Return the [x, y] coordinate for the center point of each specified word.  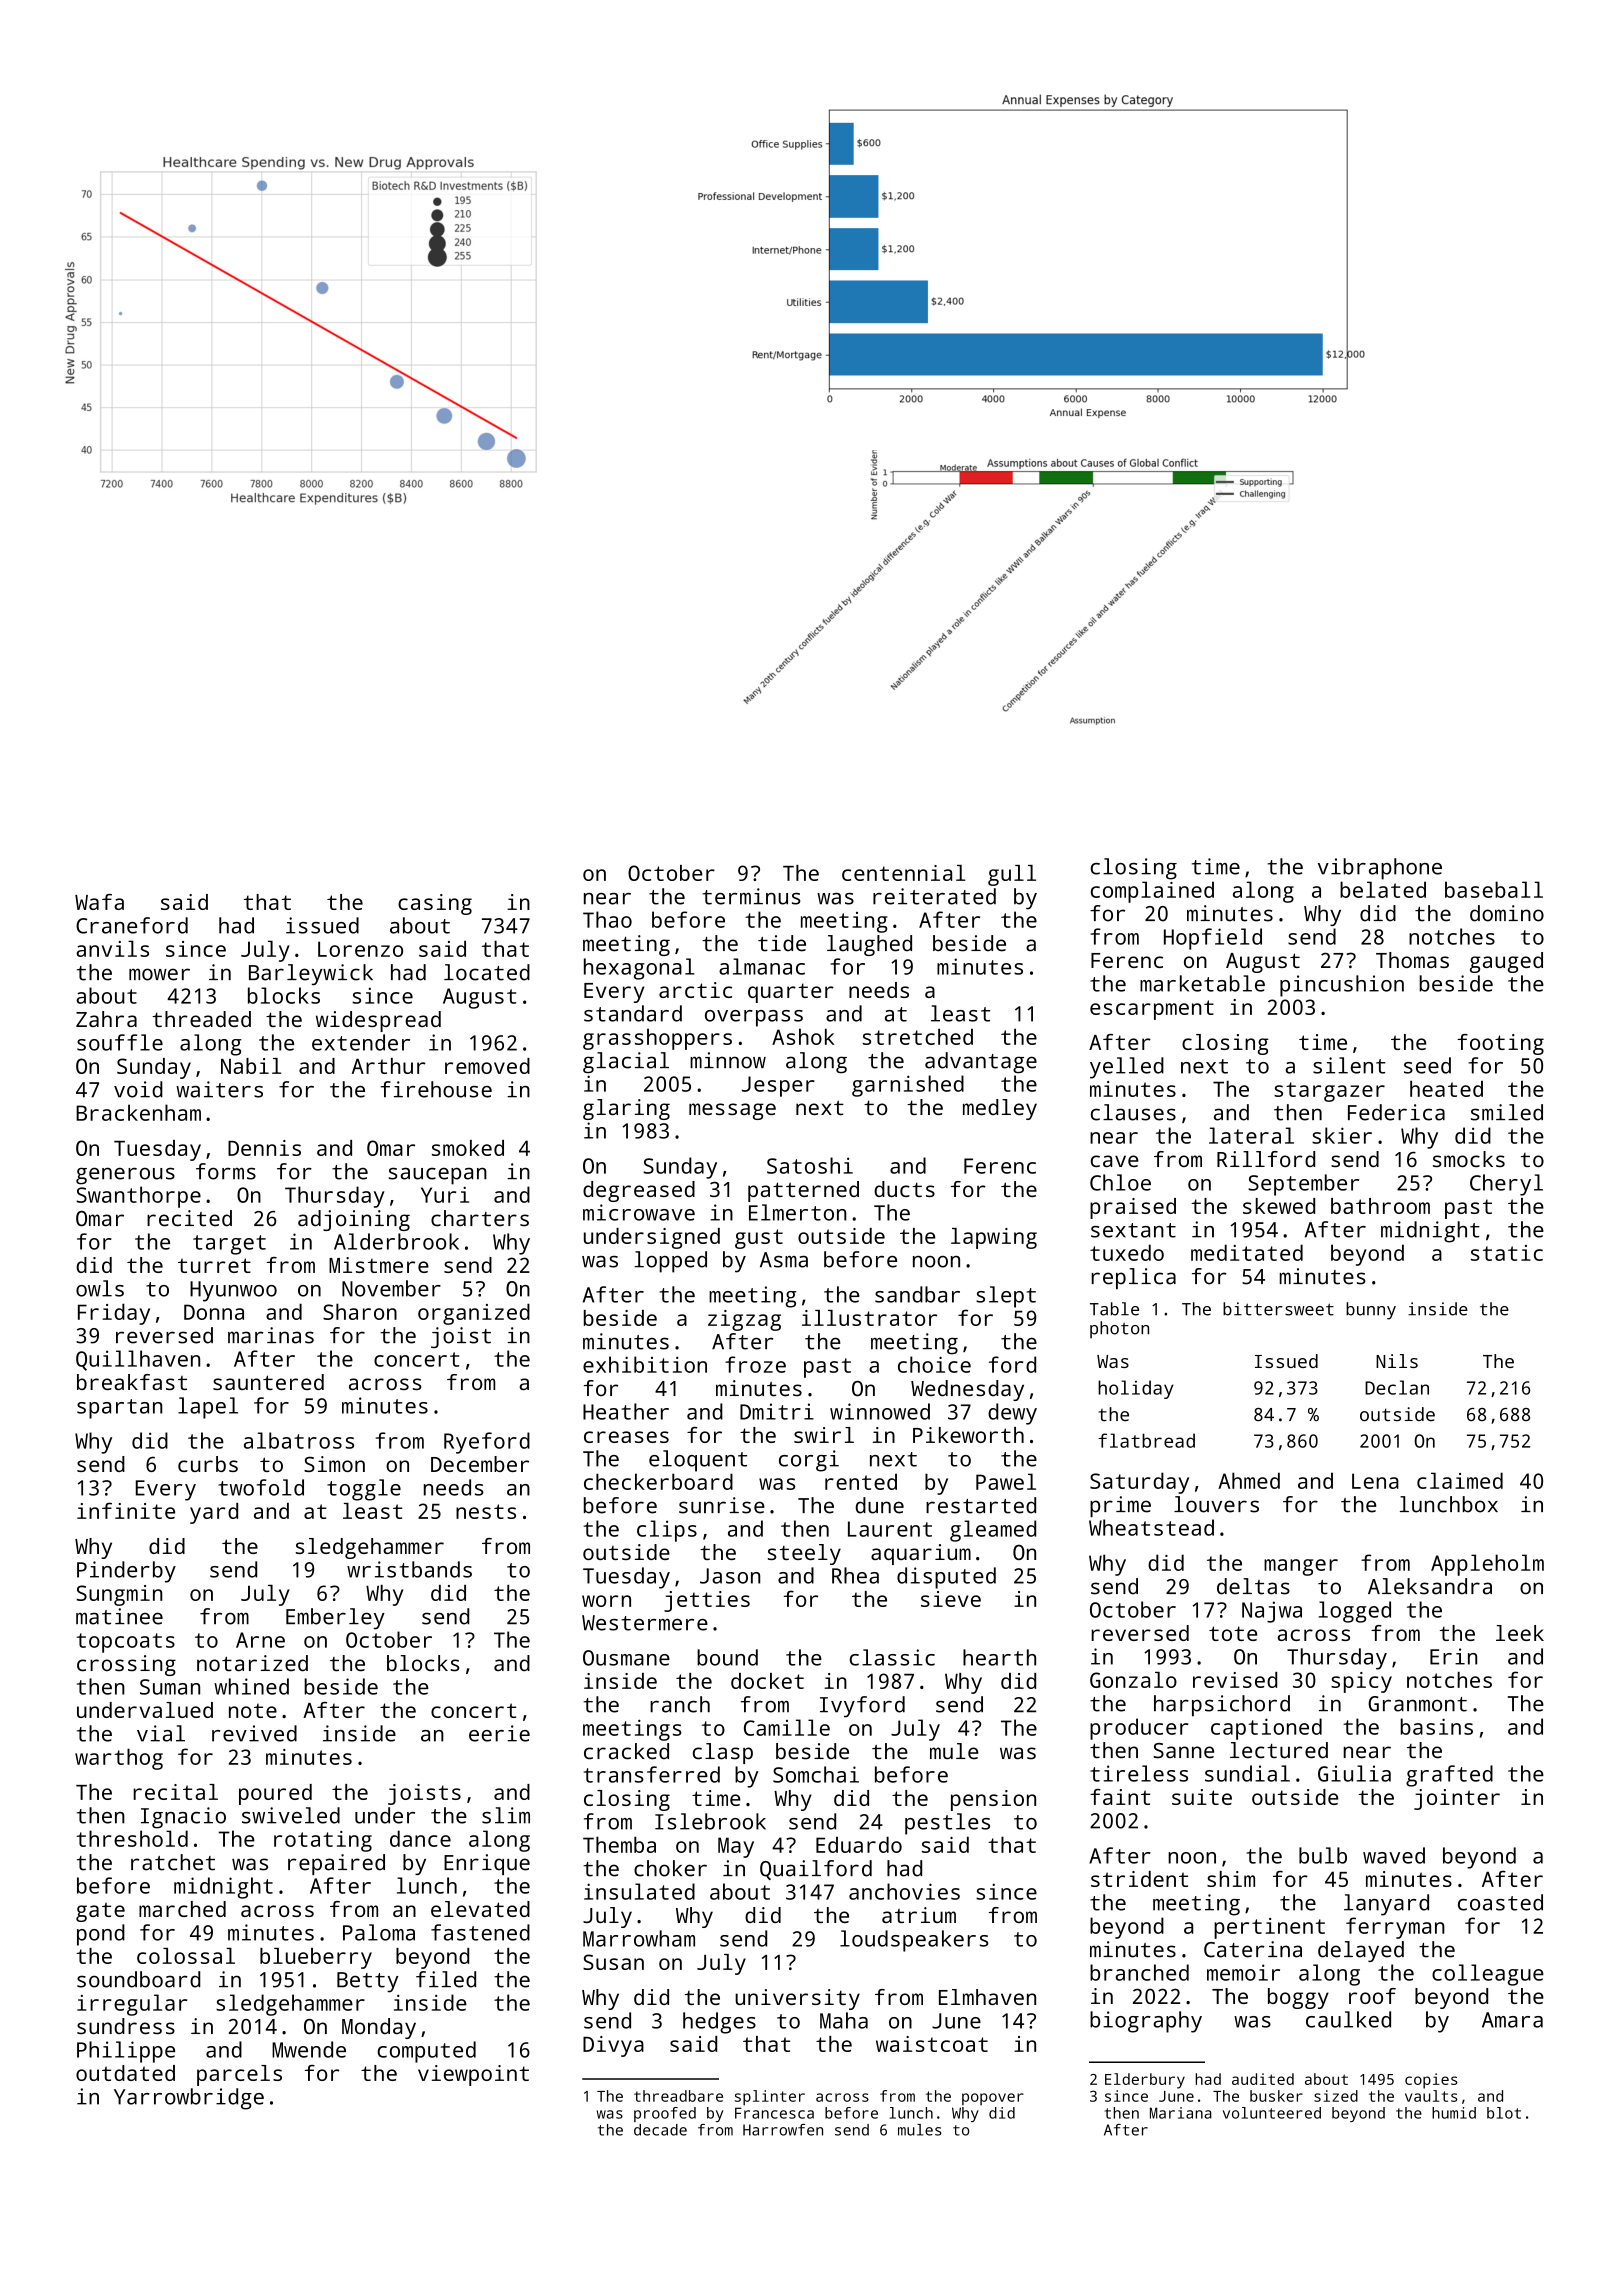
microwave [639, 1212]
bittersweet [1278, 1309]
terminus [751, 896]
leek [1520, 1633]
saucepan [438, 1176]
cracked [626, 1751]
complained [1152, 892]
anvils [112, 948]
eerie [499, 1733]
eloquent [698, 1461]
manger [1301, 1567]
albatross [299, 1440]
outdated [125, 2073]
